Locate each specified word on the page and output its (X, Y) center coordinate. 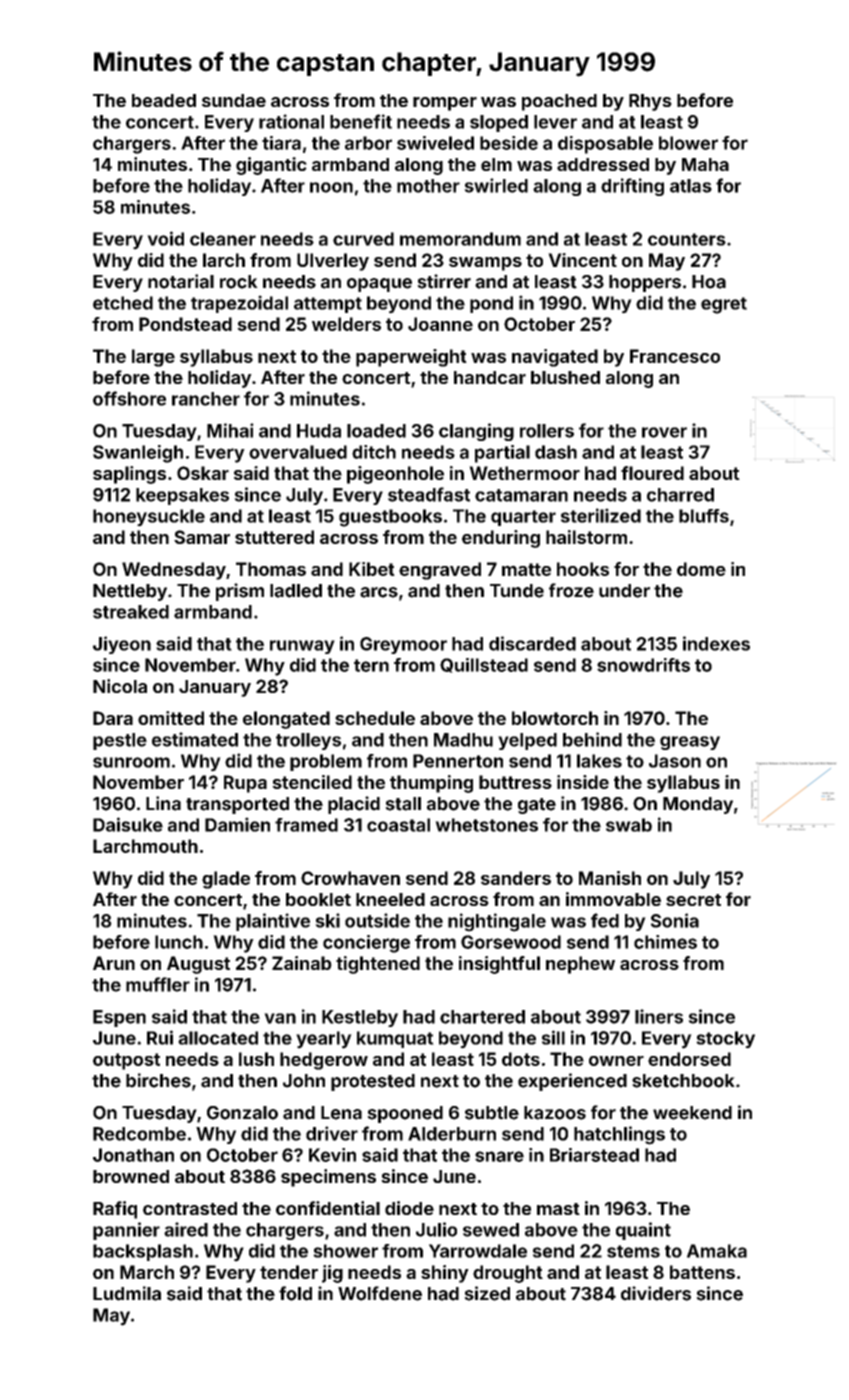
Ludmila (127, 1293)
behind (592, 739)
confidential (328, 1208)
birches (158, 1080)
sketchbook (683, 1081)
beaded (164, 100)
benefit (361, 121)
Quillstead (484, 665)
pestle (120, 741)
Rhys (650, 102)
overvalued (298, 452)
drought (508, 1274)
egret (724, 305)
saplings (129, 475)
